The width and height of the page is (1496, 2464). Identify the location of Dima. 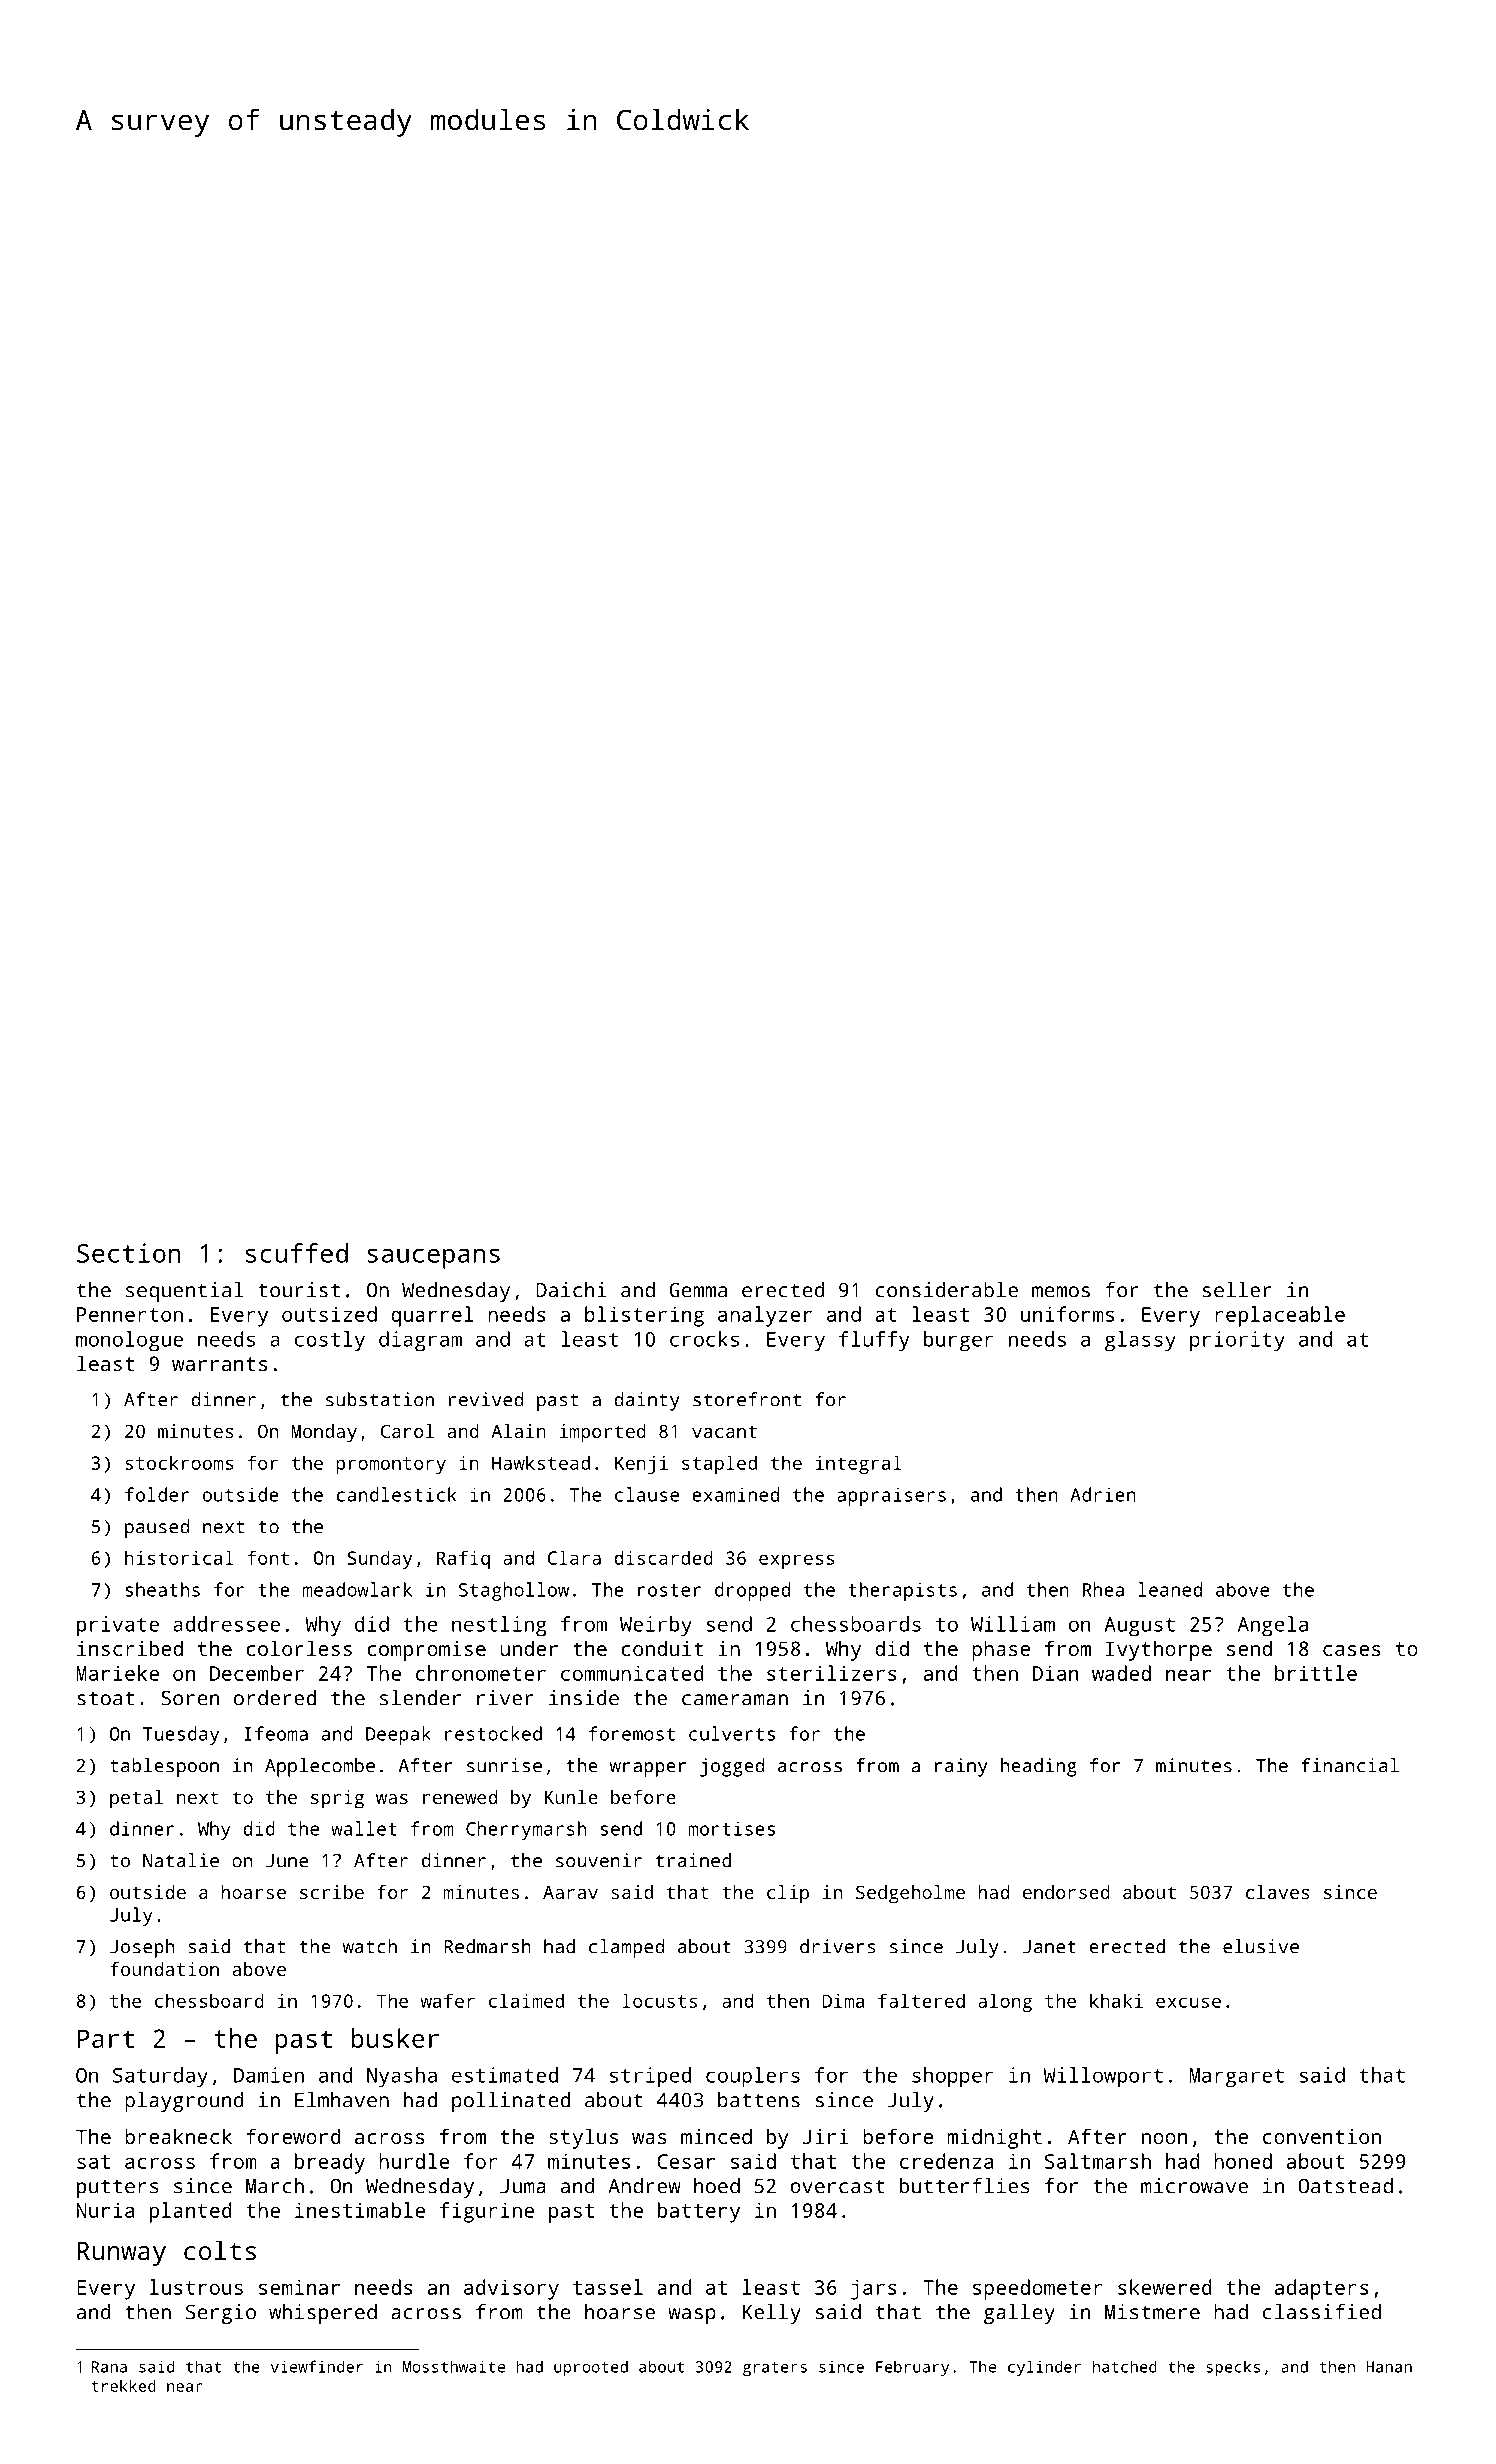
(843, 2001).
